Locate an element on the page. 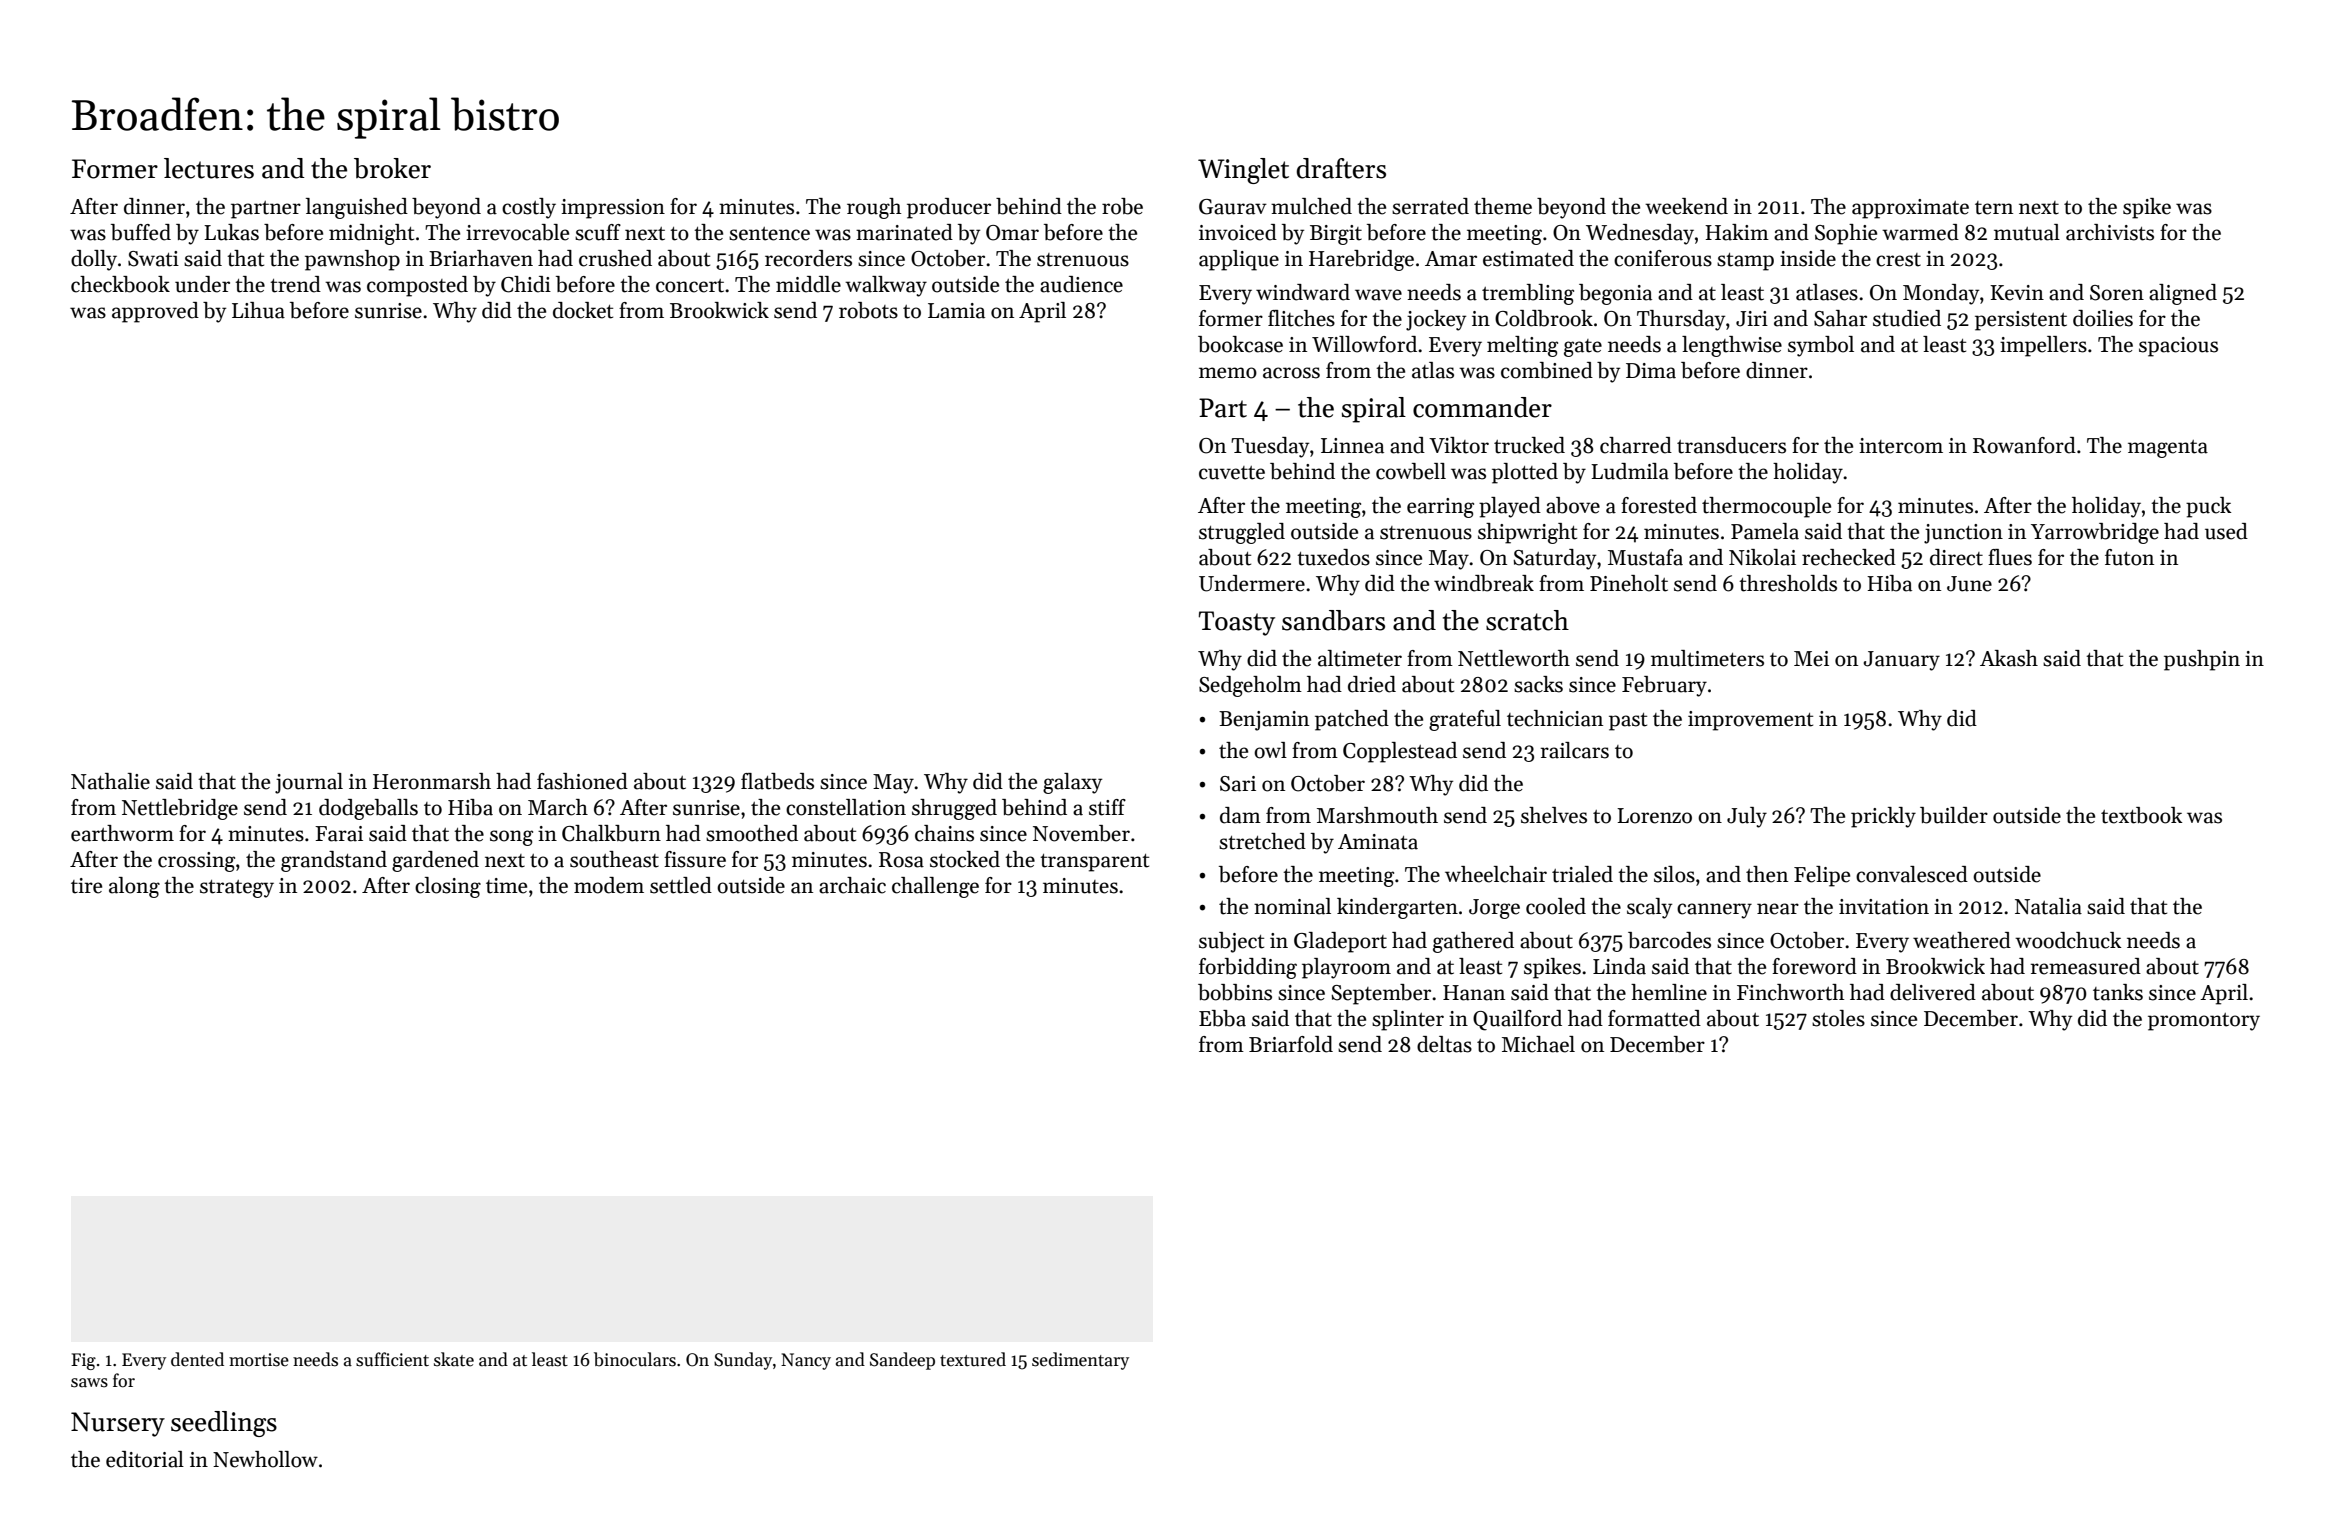  dented is located at coordinates (197, 1359).
